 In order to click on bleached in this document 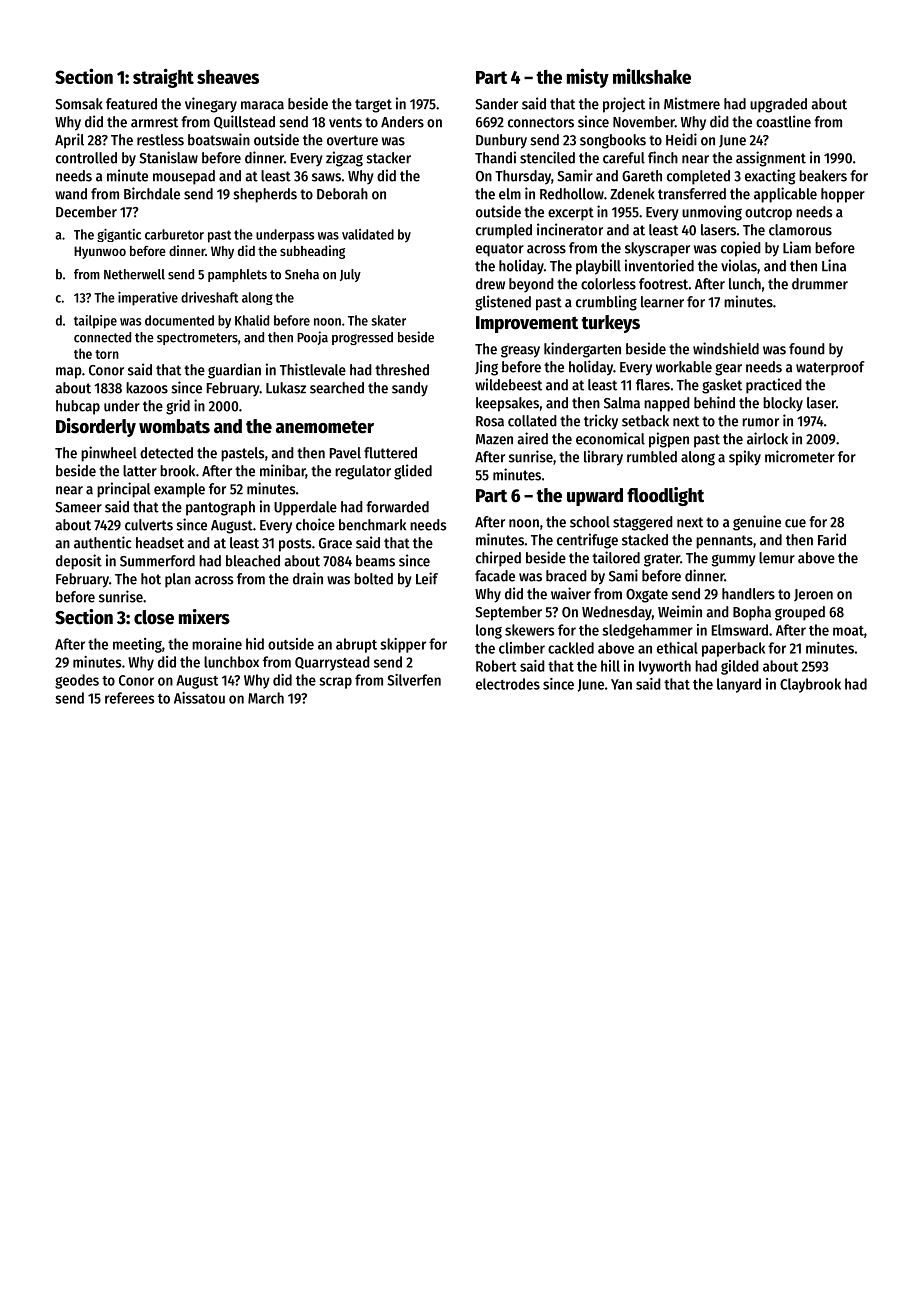, I will do `click(253, 561)`.
